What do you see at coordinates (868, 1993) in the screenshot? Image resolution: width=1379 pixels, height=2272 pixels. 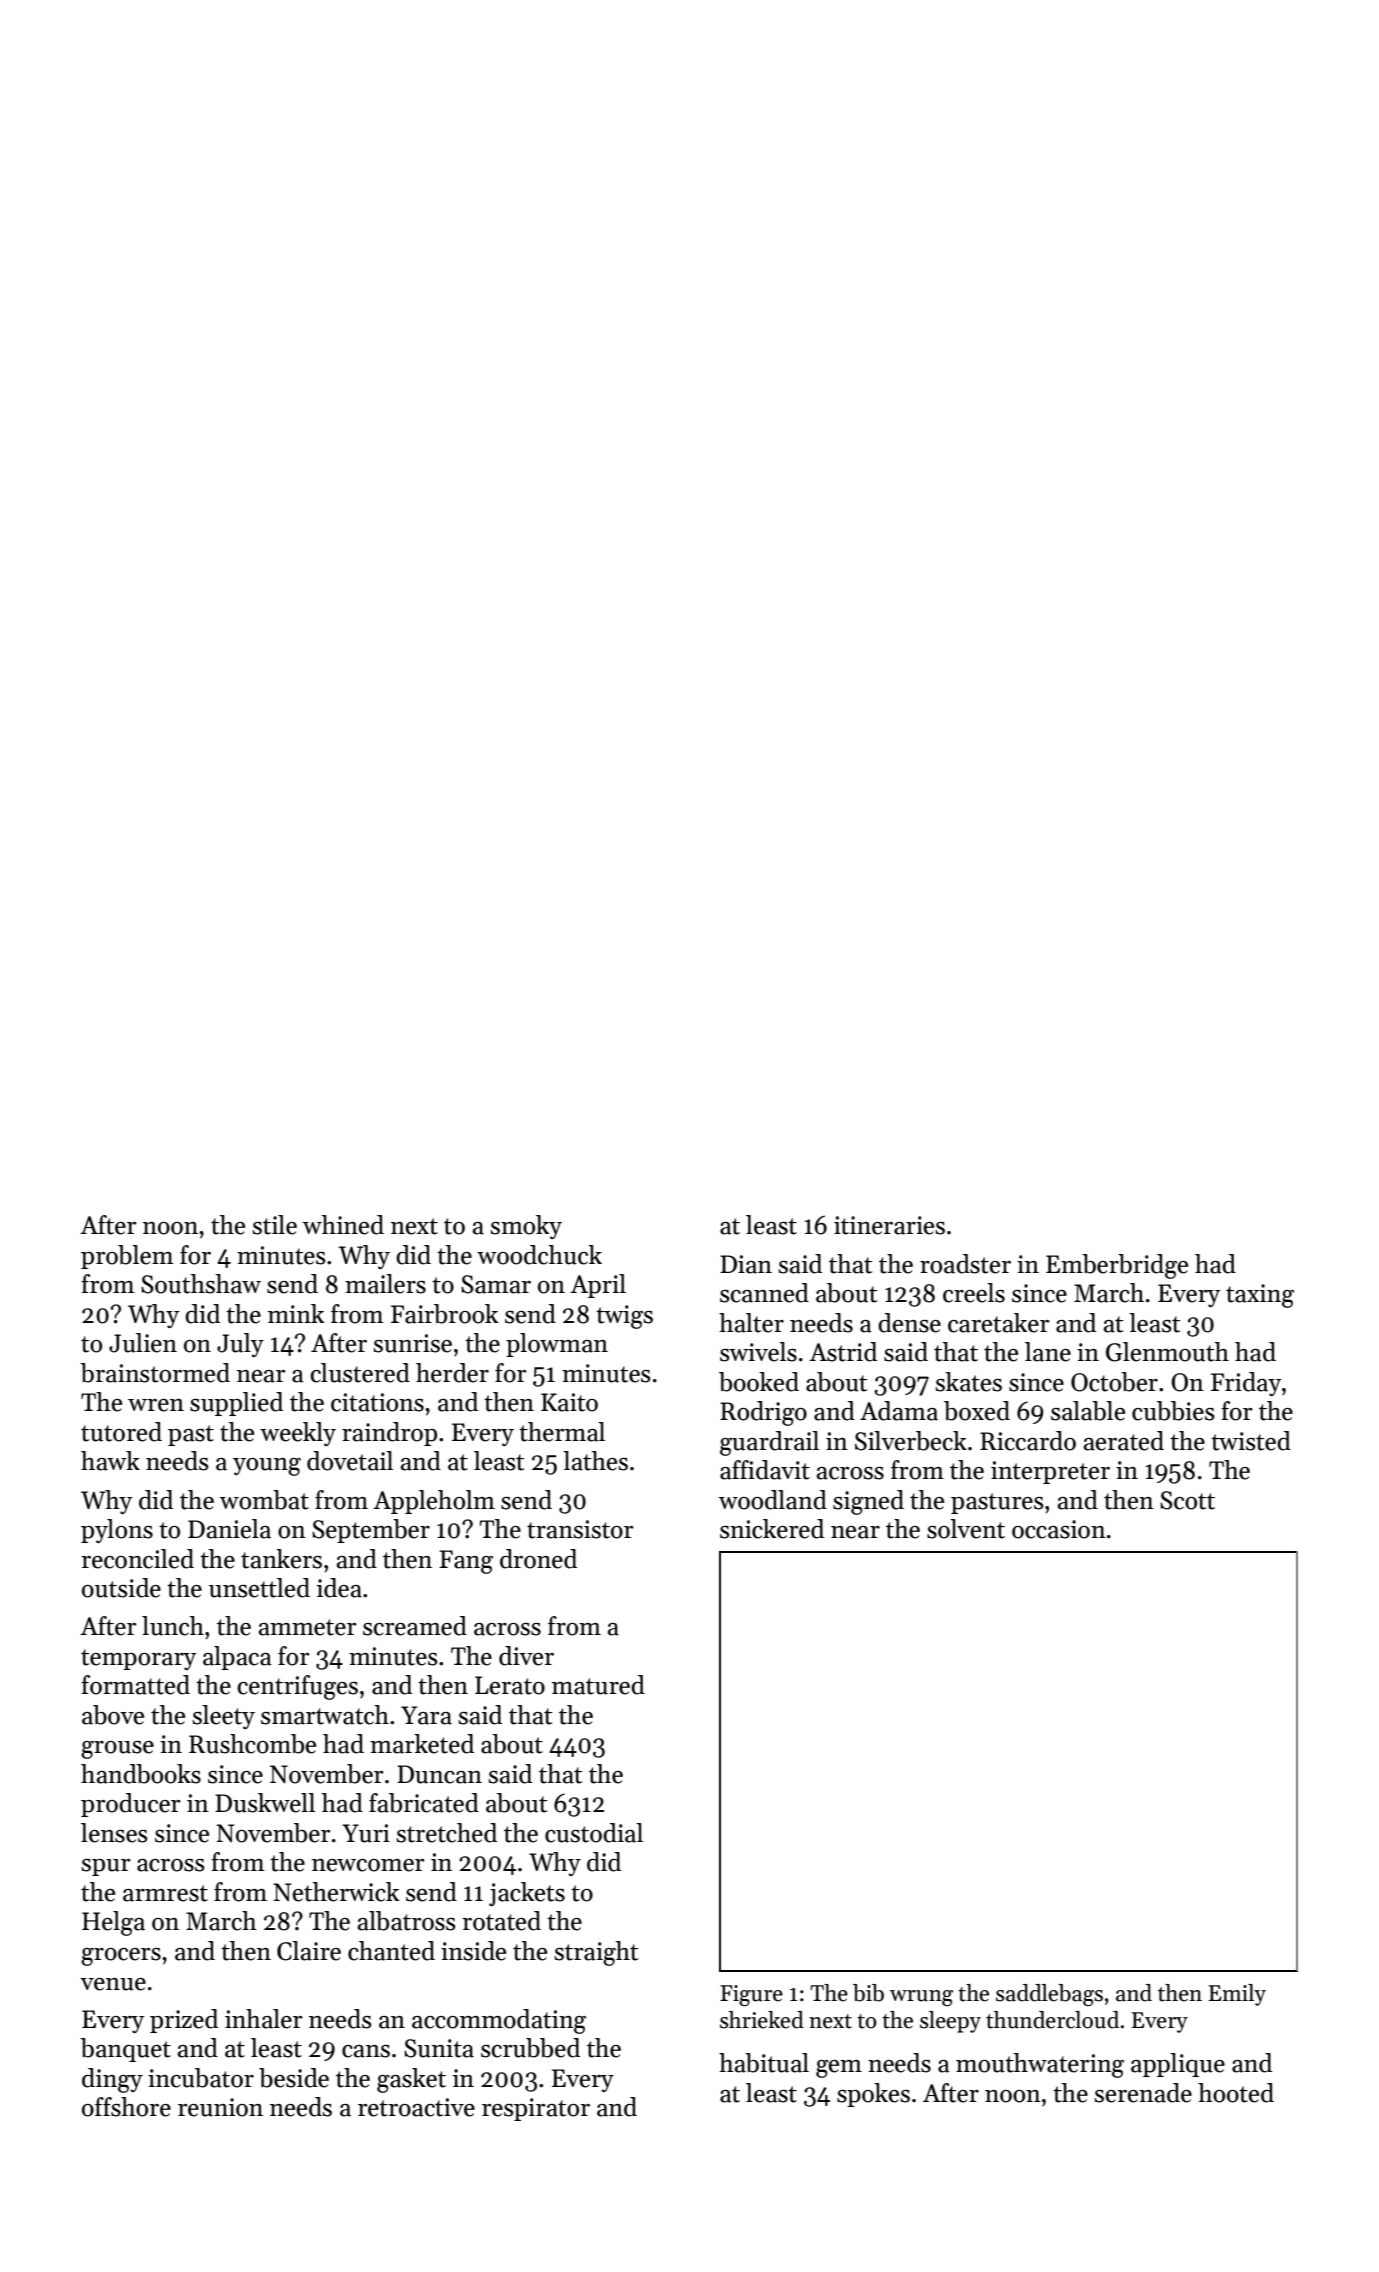 I see `bib` at bounding box center [868, 1993].
